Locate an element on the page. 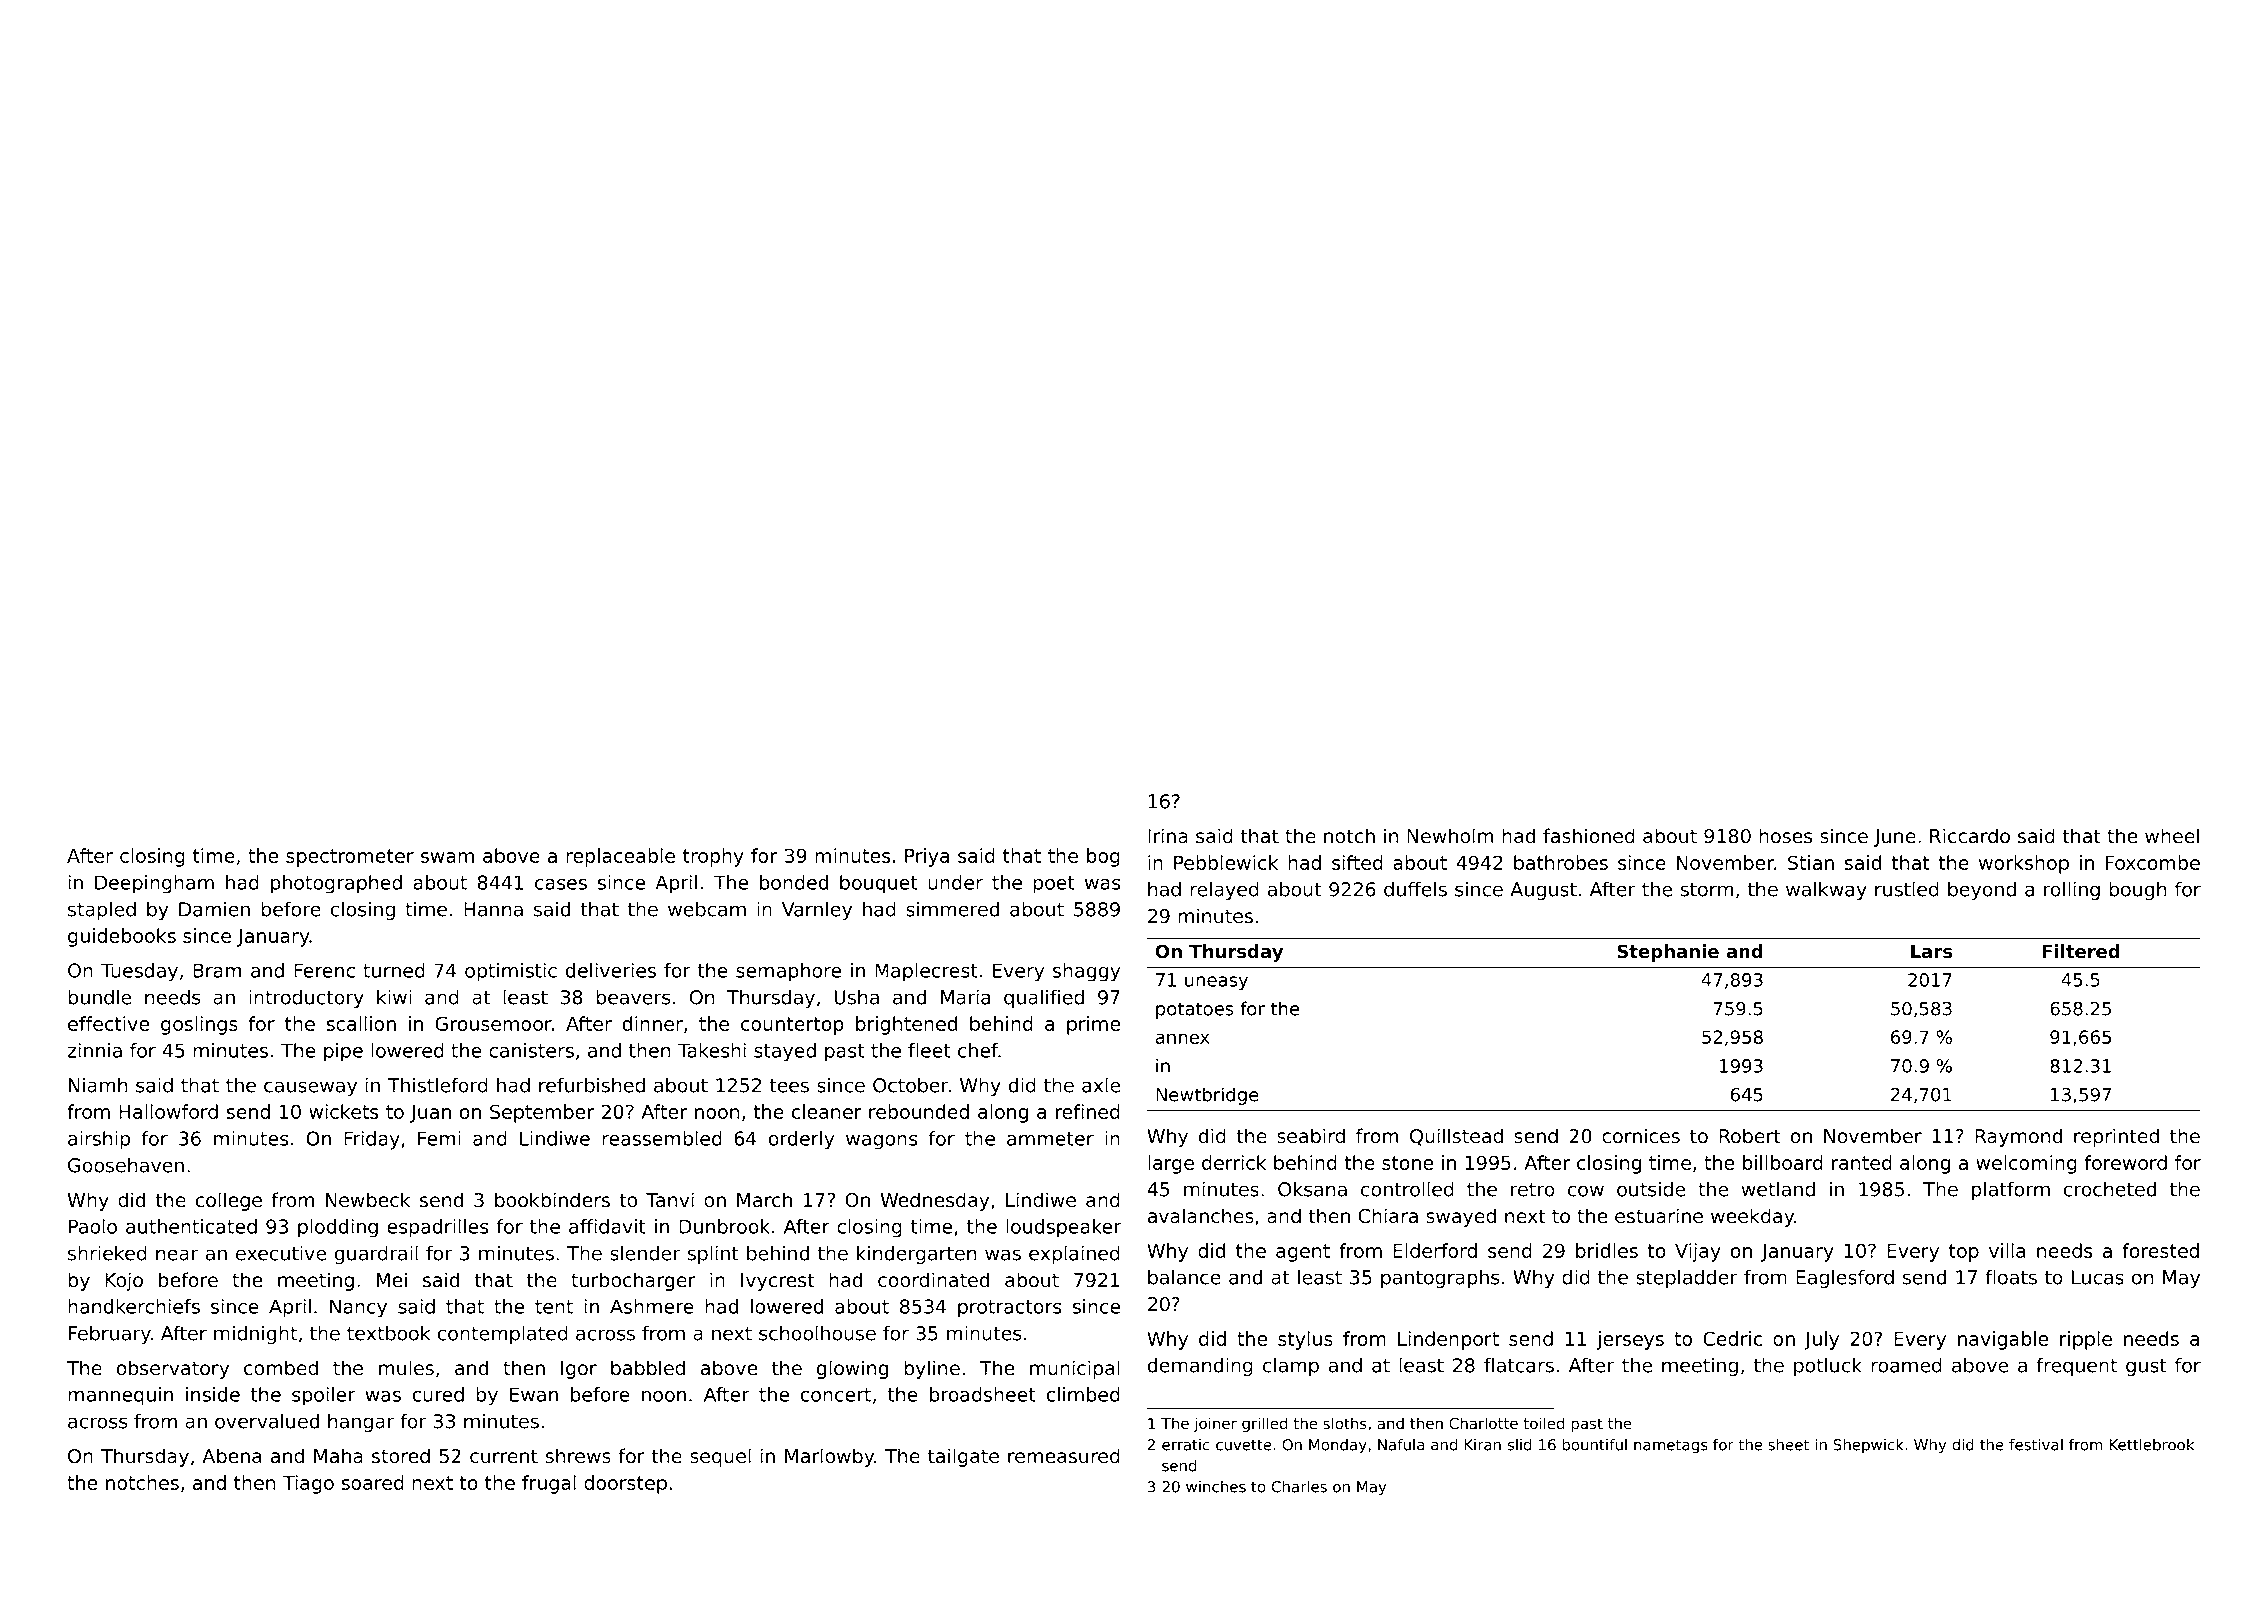 The height and width of the image is (1604, 2268). Raymond is located at coordinates (2018, 1137).
